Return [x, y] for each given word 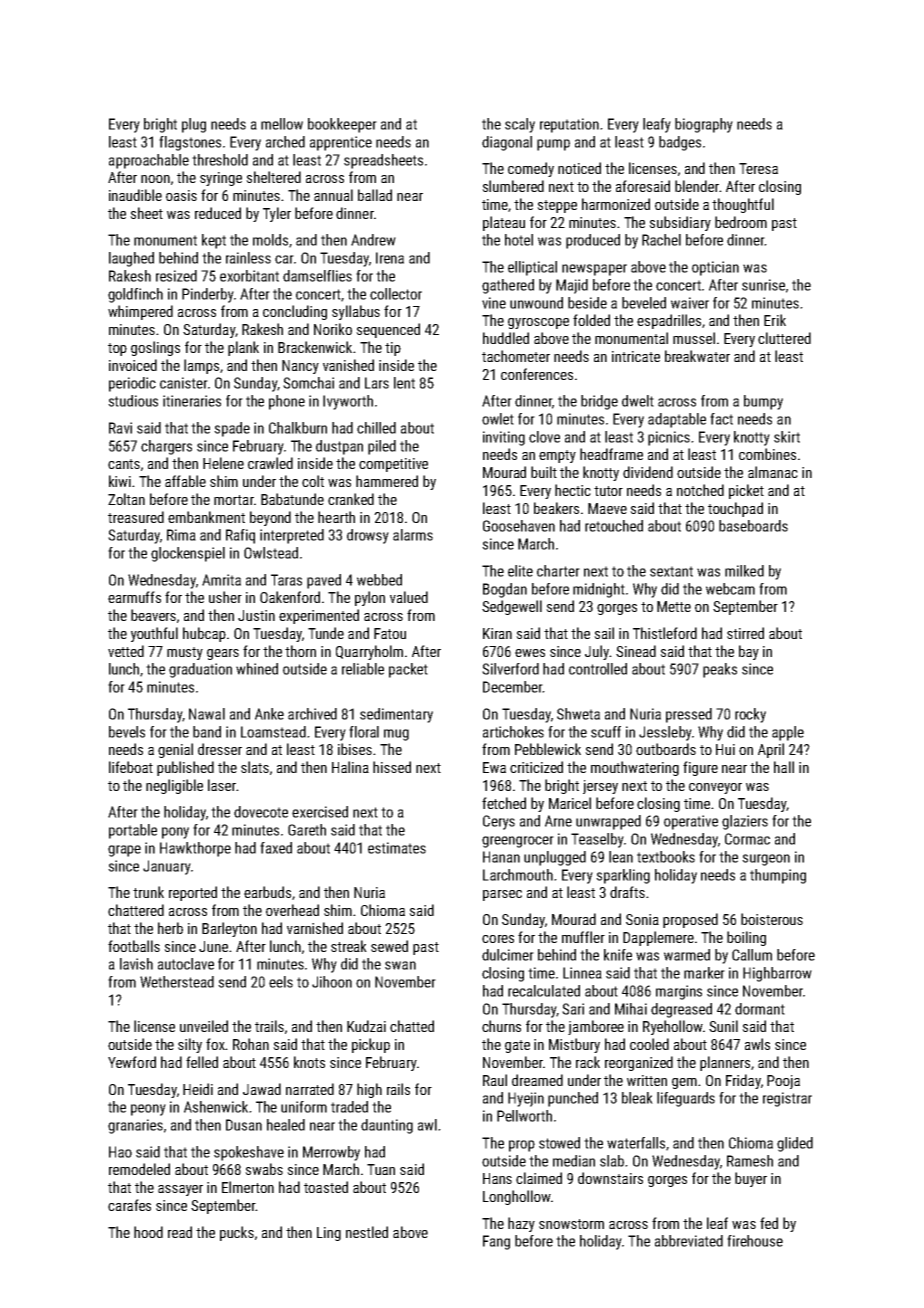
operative [691, 822]
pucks [237, 1233]
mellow [282, 124]
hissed [392, 767]
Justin [256, 615]
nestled [367, 1232]
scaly [520, 125]
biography [704, 125]
